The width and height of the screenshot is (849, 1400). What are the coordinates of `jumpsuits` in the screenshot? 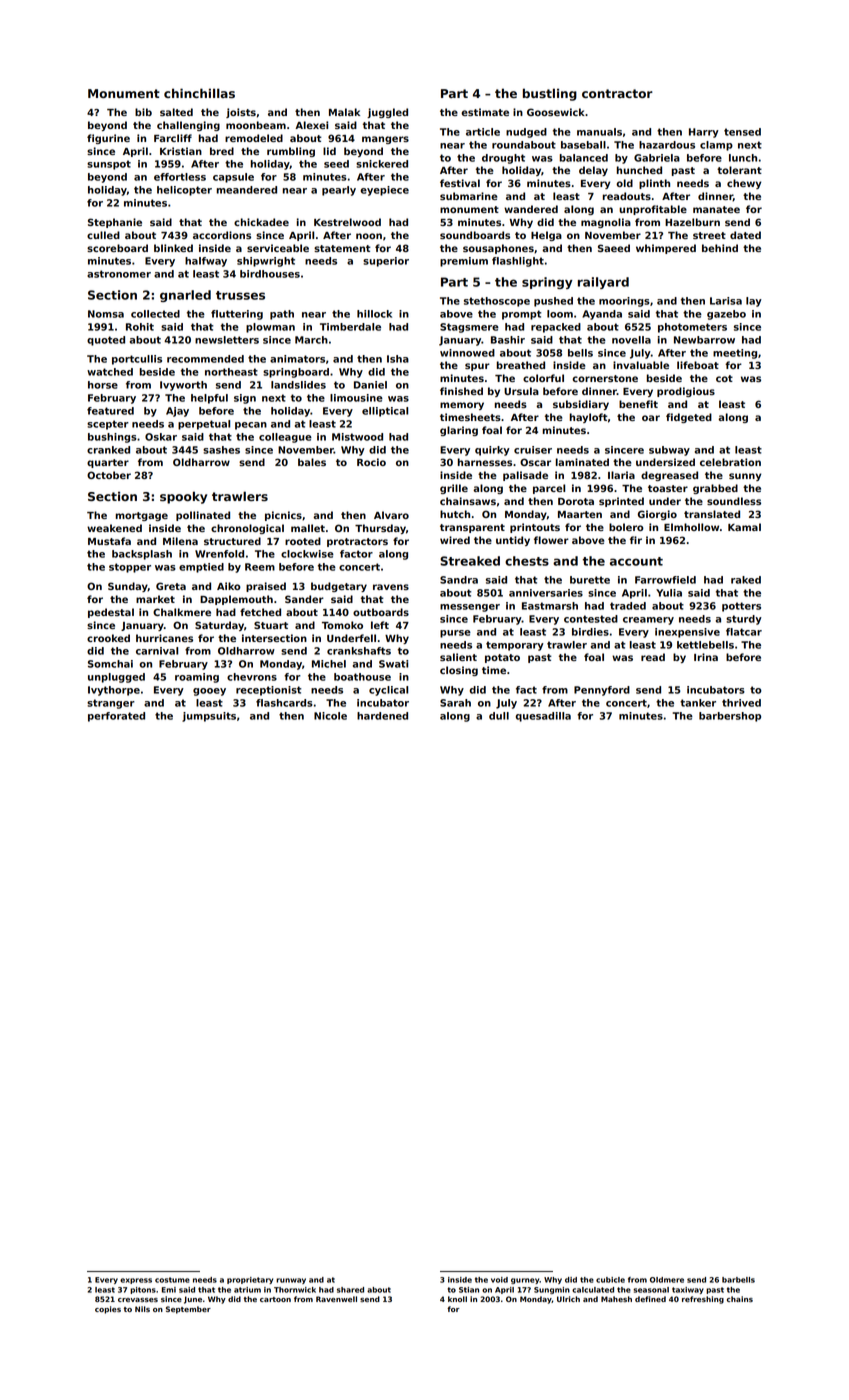 It's located at (209, 717).
